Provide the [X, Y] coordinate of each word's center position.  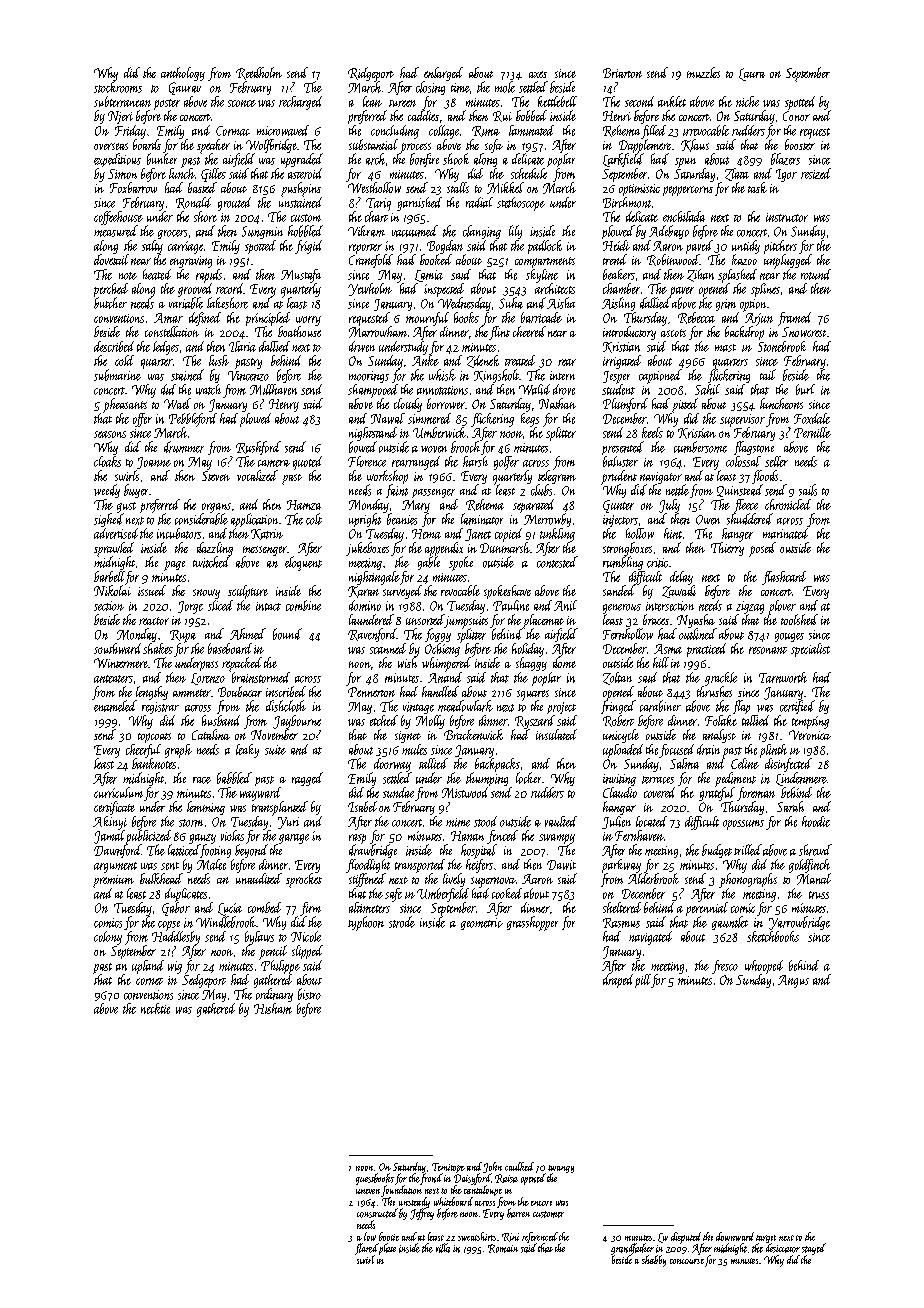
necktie [155, 1008]
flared [366, 1249]
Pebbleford [193, 420]
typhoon [366, 923]
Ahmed [248, 634]
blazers [785, 159]
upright [365, 520]
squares [533, 695]
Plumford [625, 405]
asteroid [305, 173]
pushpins [301, 189]
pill [643, 981]
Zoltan [617, 678]
